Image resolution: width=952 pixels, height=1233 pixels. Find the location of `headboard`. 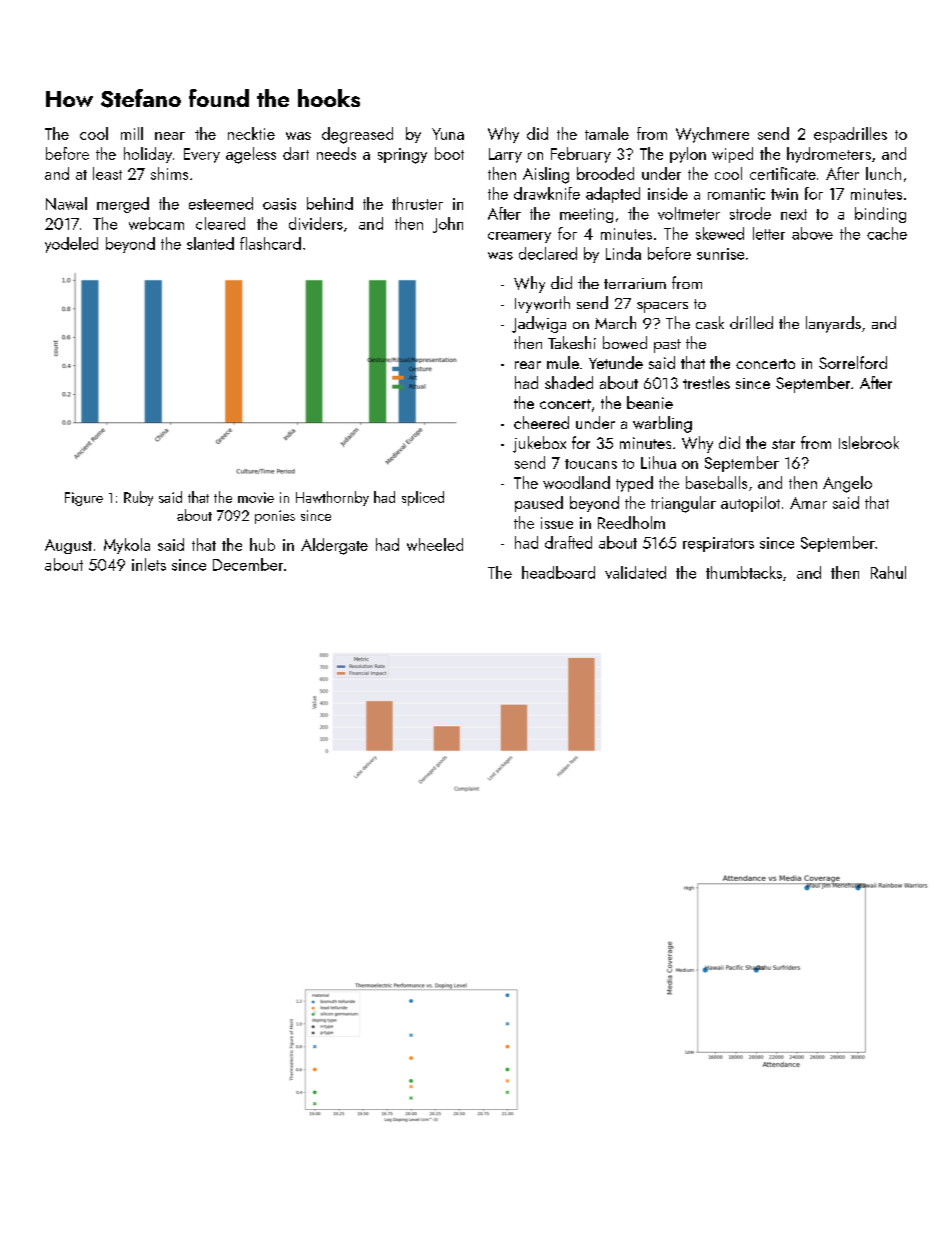

headboard is located at coordinates (558, 572).
